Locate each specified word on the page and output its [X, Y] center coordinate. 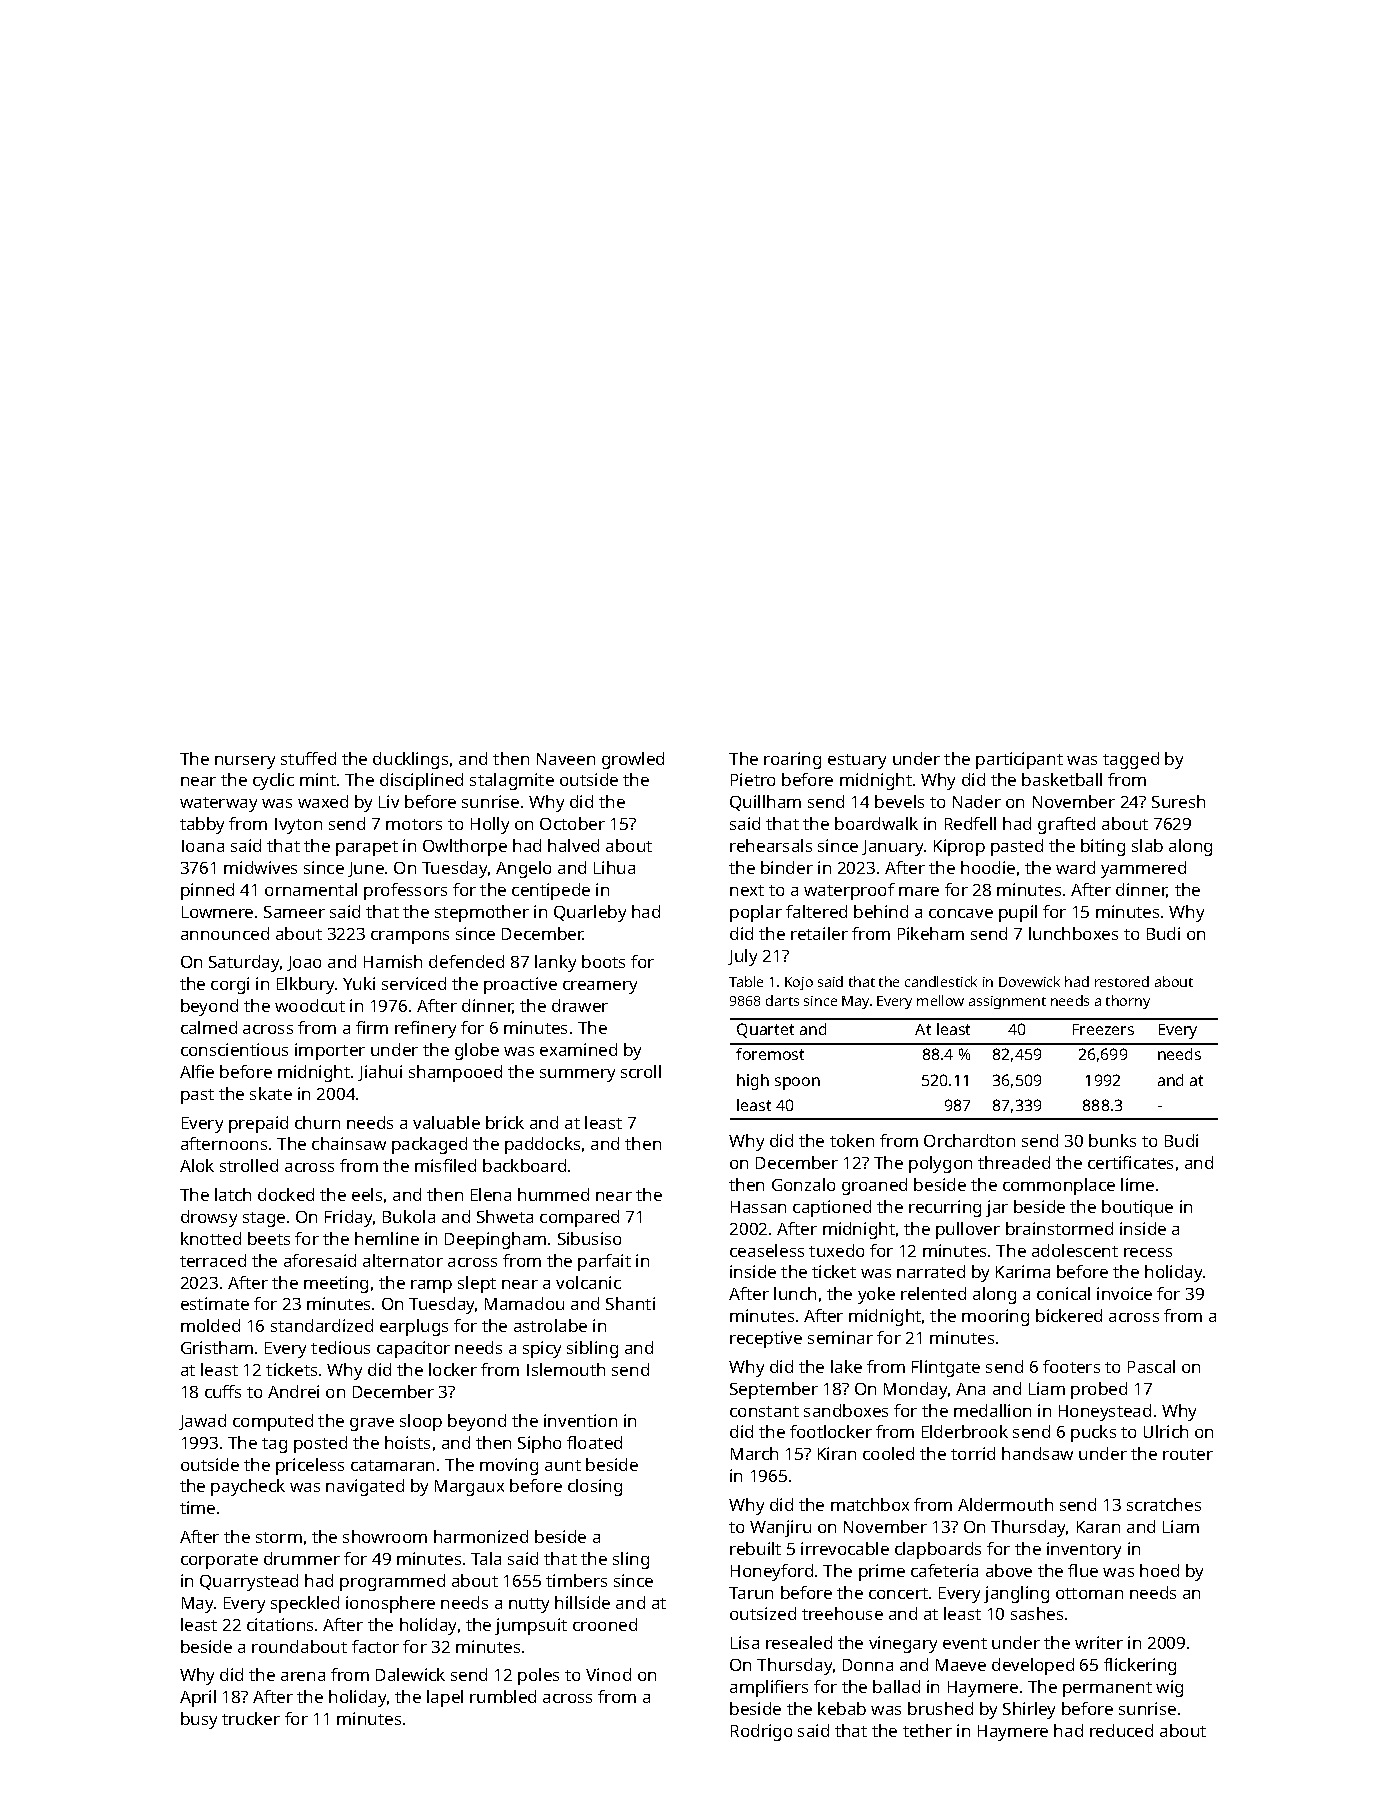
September [774, 1390]
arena [303, 1676]
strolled [249, 1165]
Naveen [566, 759]
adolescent [1075, 1250]
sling [631, 1560]
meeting [336, 1284]
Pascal [1151, 1366]
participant [1019, 760]
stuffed [308, 758]
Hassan [758, 1207]
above [1009, 1570]
